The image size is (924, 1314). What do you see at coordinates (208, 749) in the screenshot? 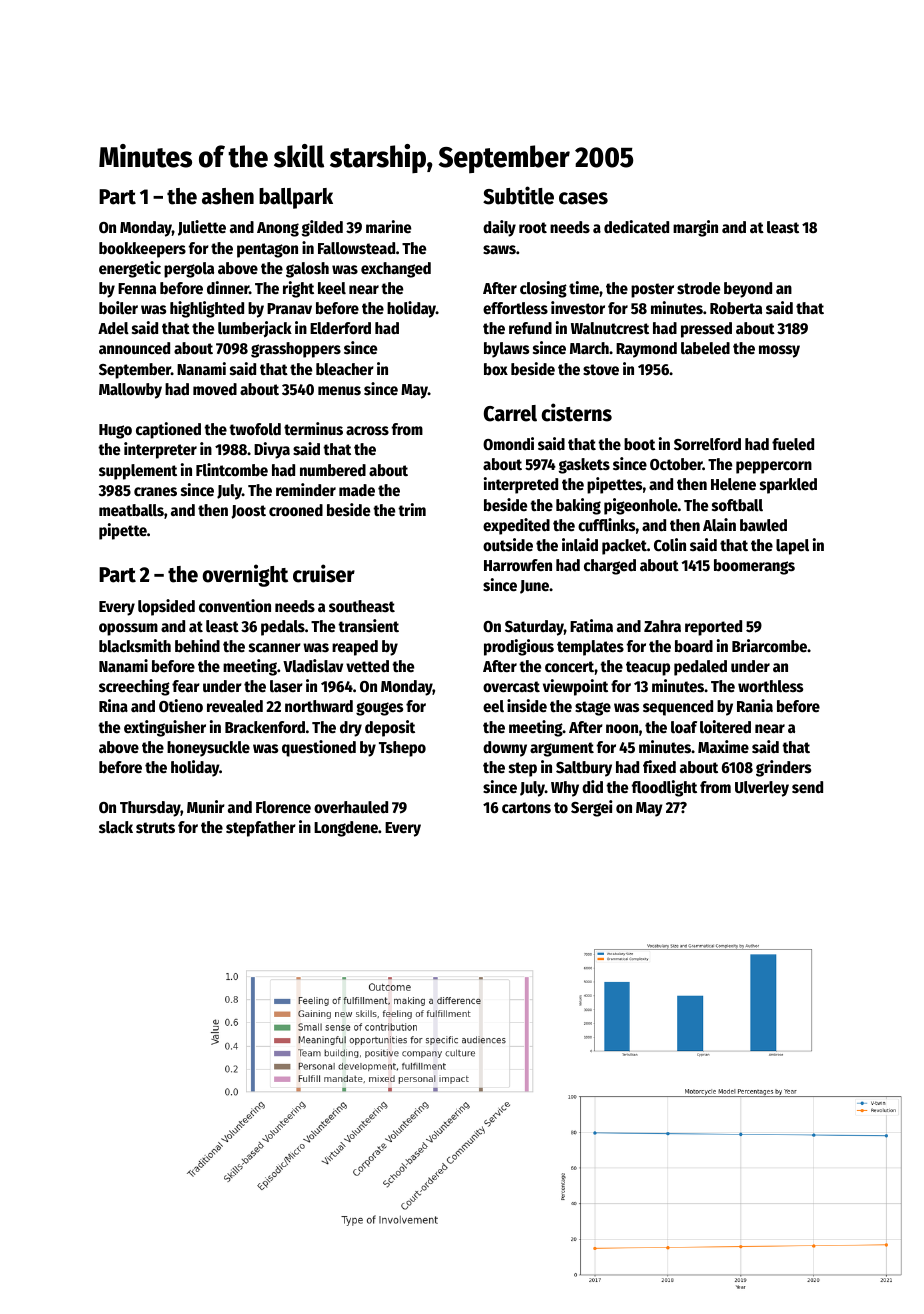
I see `honeysuckle` at bounding box center [208, 749].
